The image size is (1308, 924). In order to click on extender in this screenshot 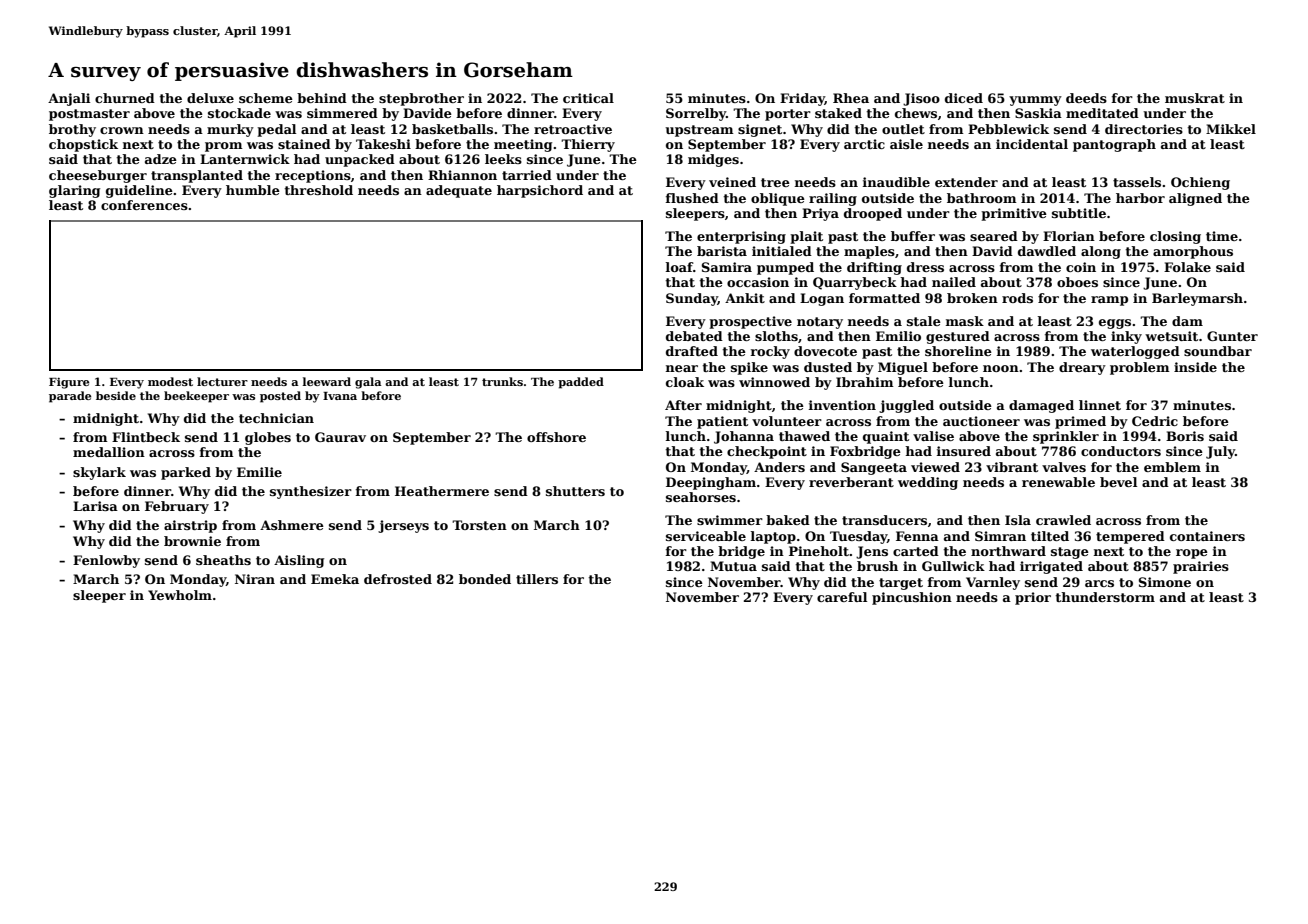, I will do `click(966, 182)`.
